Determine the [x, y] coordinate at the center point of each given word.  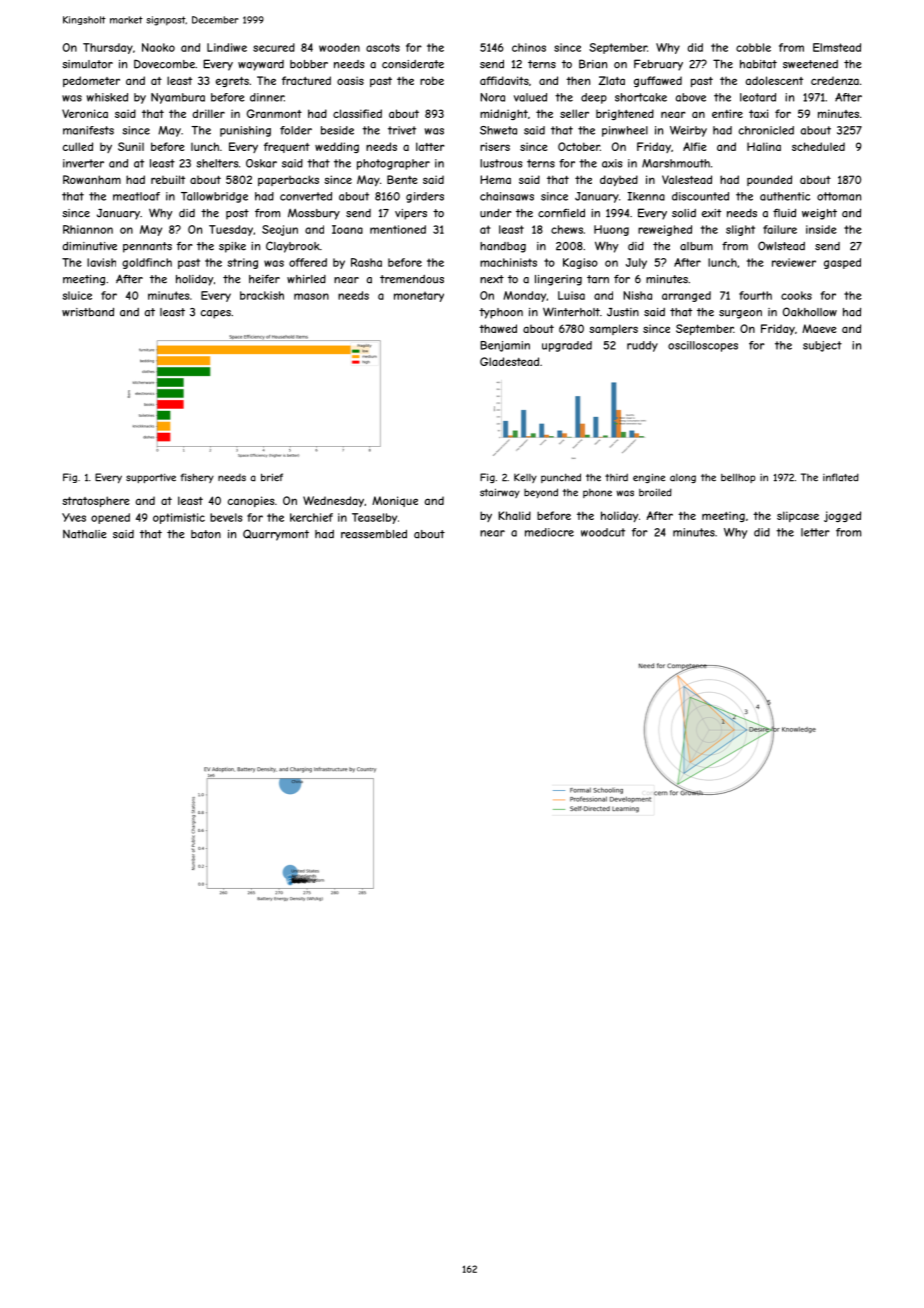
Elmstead [837, 47]
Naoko [158, 47]
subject [822, 346]
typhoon [501, 313]
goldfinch [147, 263]
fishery [197, 478]
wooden [339, 47]
